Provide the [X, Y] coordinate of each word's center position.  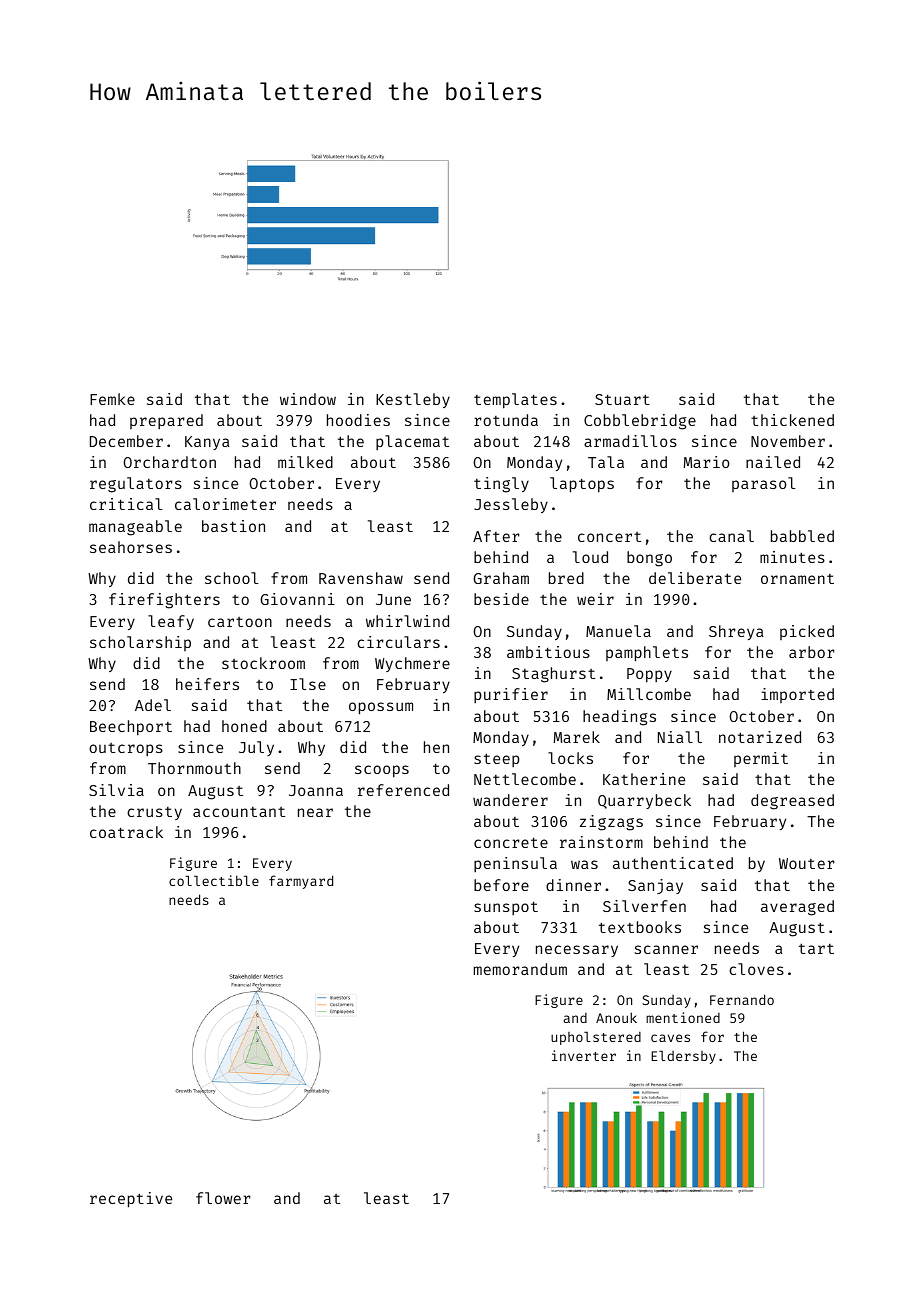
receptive [131, 1200]
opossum [381, 708]
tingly [501, 485]
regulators [136, 485]
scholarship [140, 643]
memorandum [520, 969]
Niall [680, 737]
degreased [792, 802]
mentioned [683, 1017]
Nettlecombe [525, 779]
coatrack [126, 832]
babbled [802, 536]
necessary [577, 951]
